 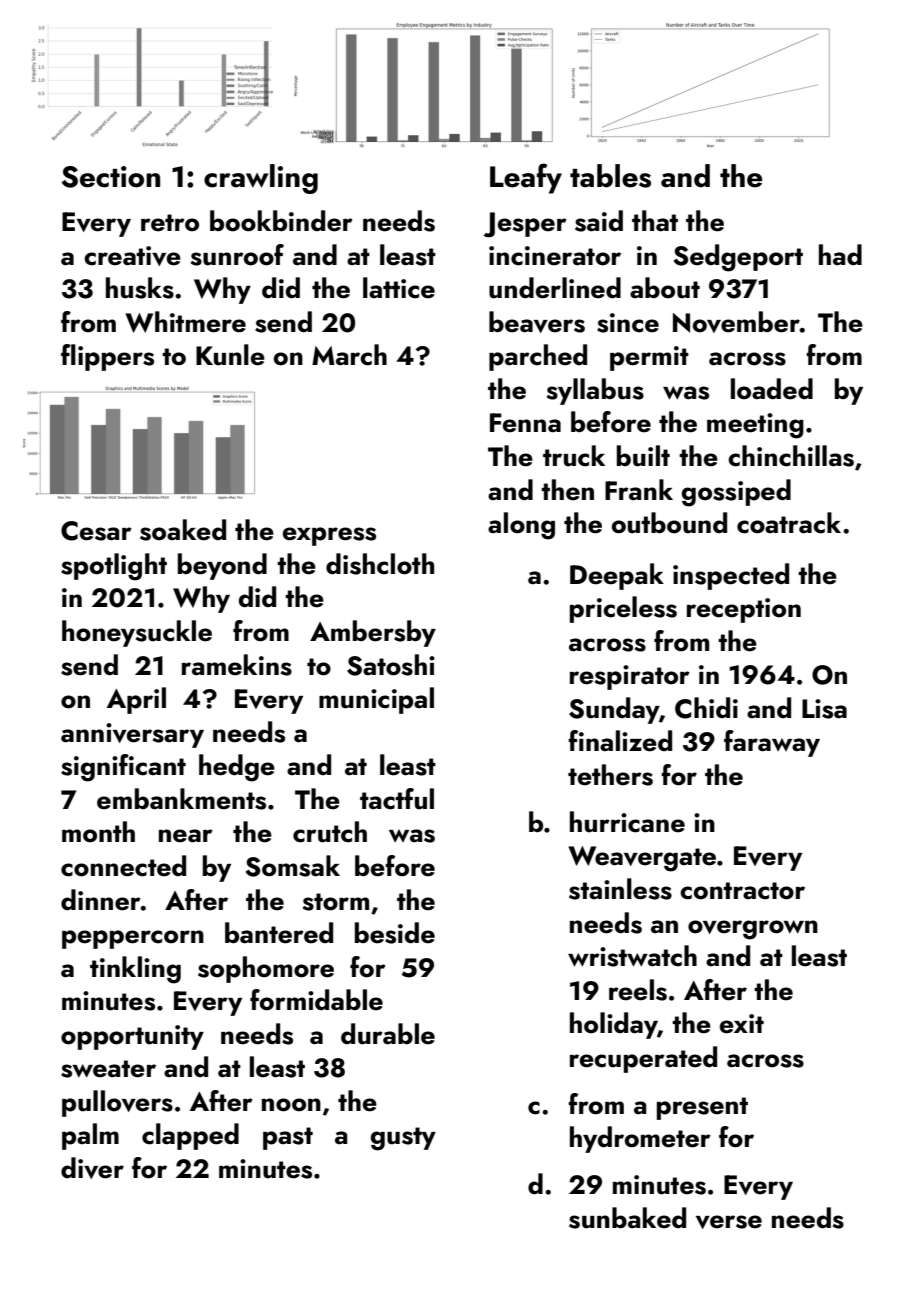 I want to click on hydrometer, so click(x=640, y=1139).
